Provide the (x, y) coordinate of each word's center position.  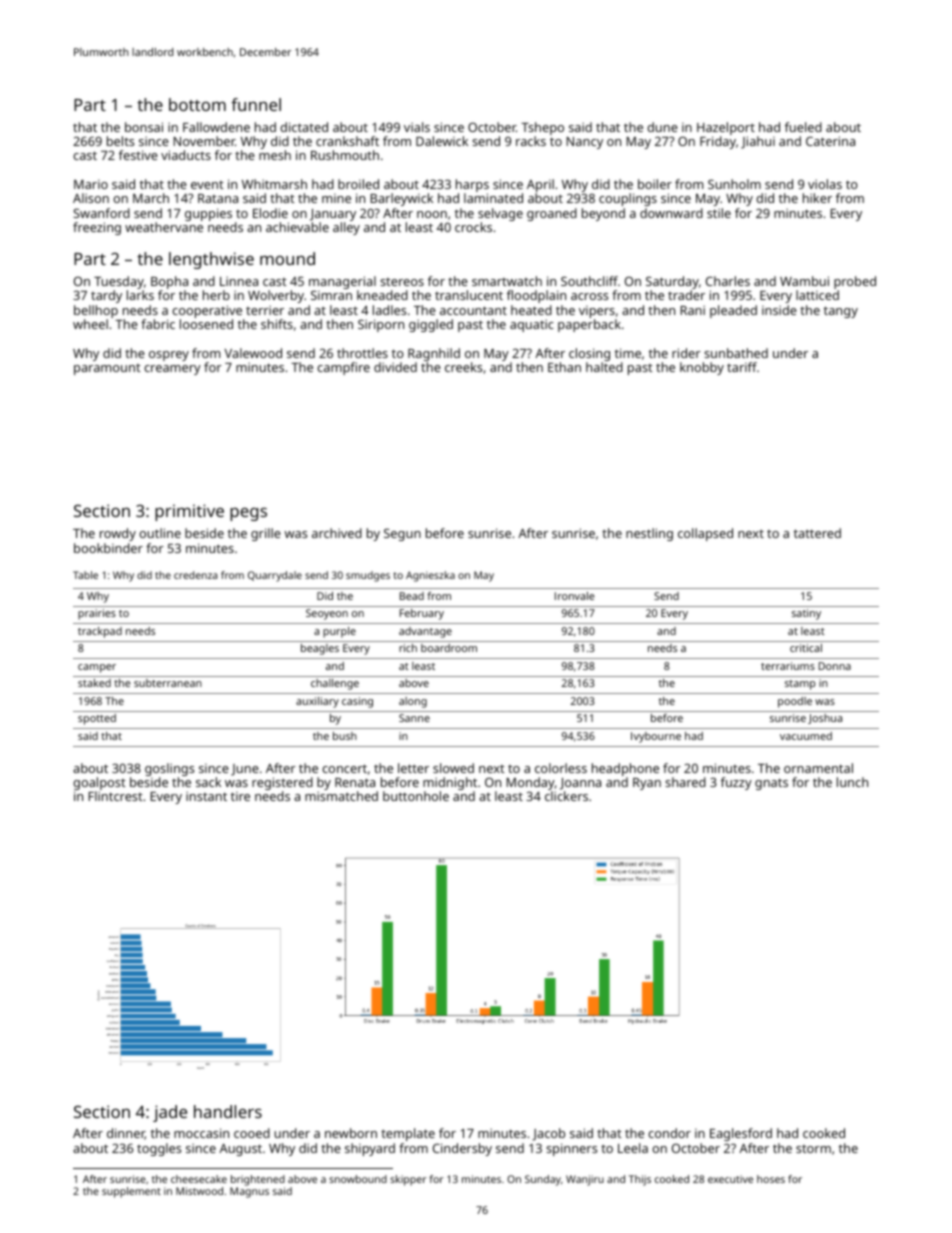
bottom (197, 104)
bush (345, 736)
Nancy (584, 143)
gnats (771, 784)
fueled (803, 127)
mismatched (341, 796)
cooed (252, 1133)
